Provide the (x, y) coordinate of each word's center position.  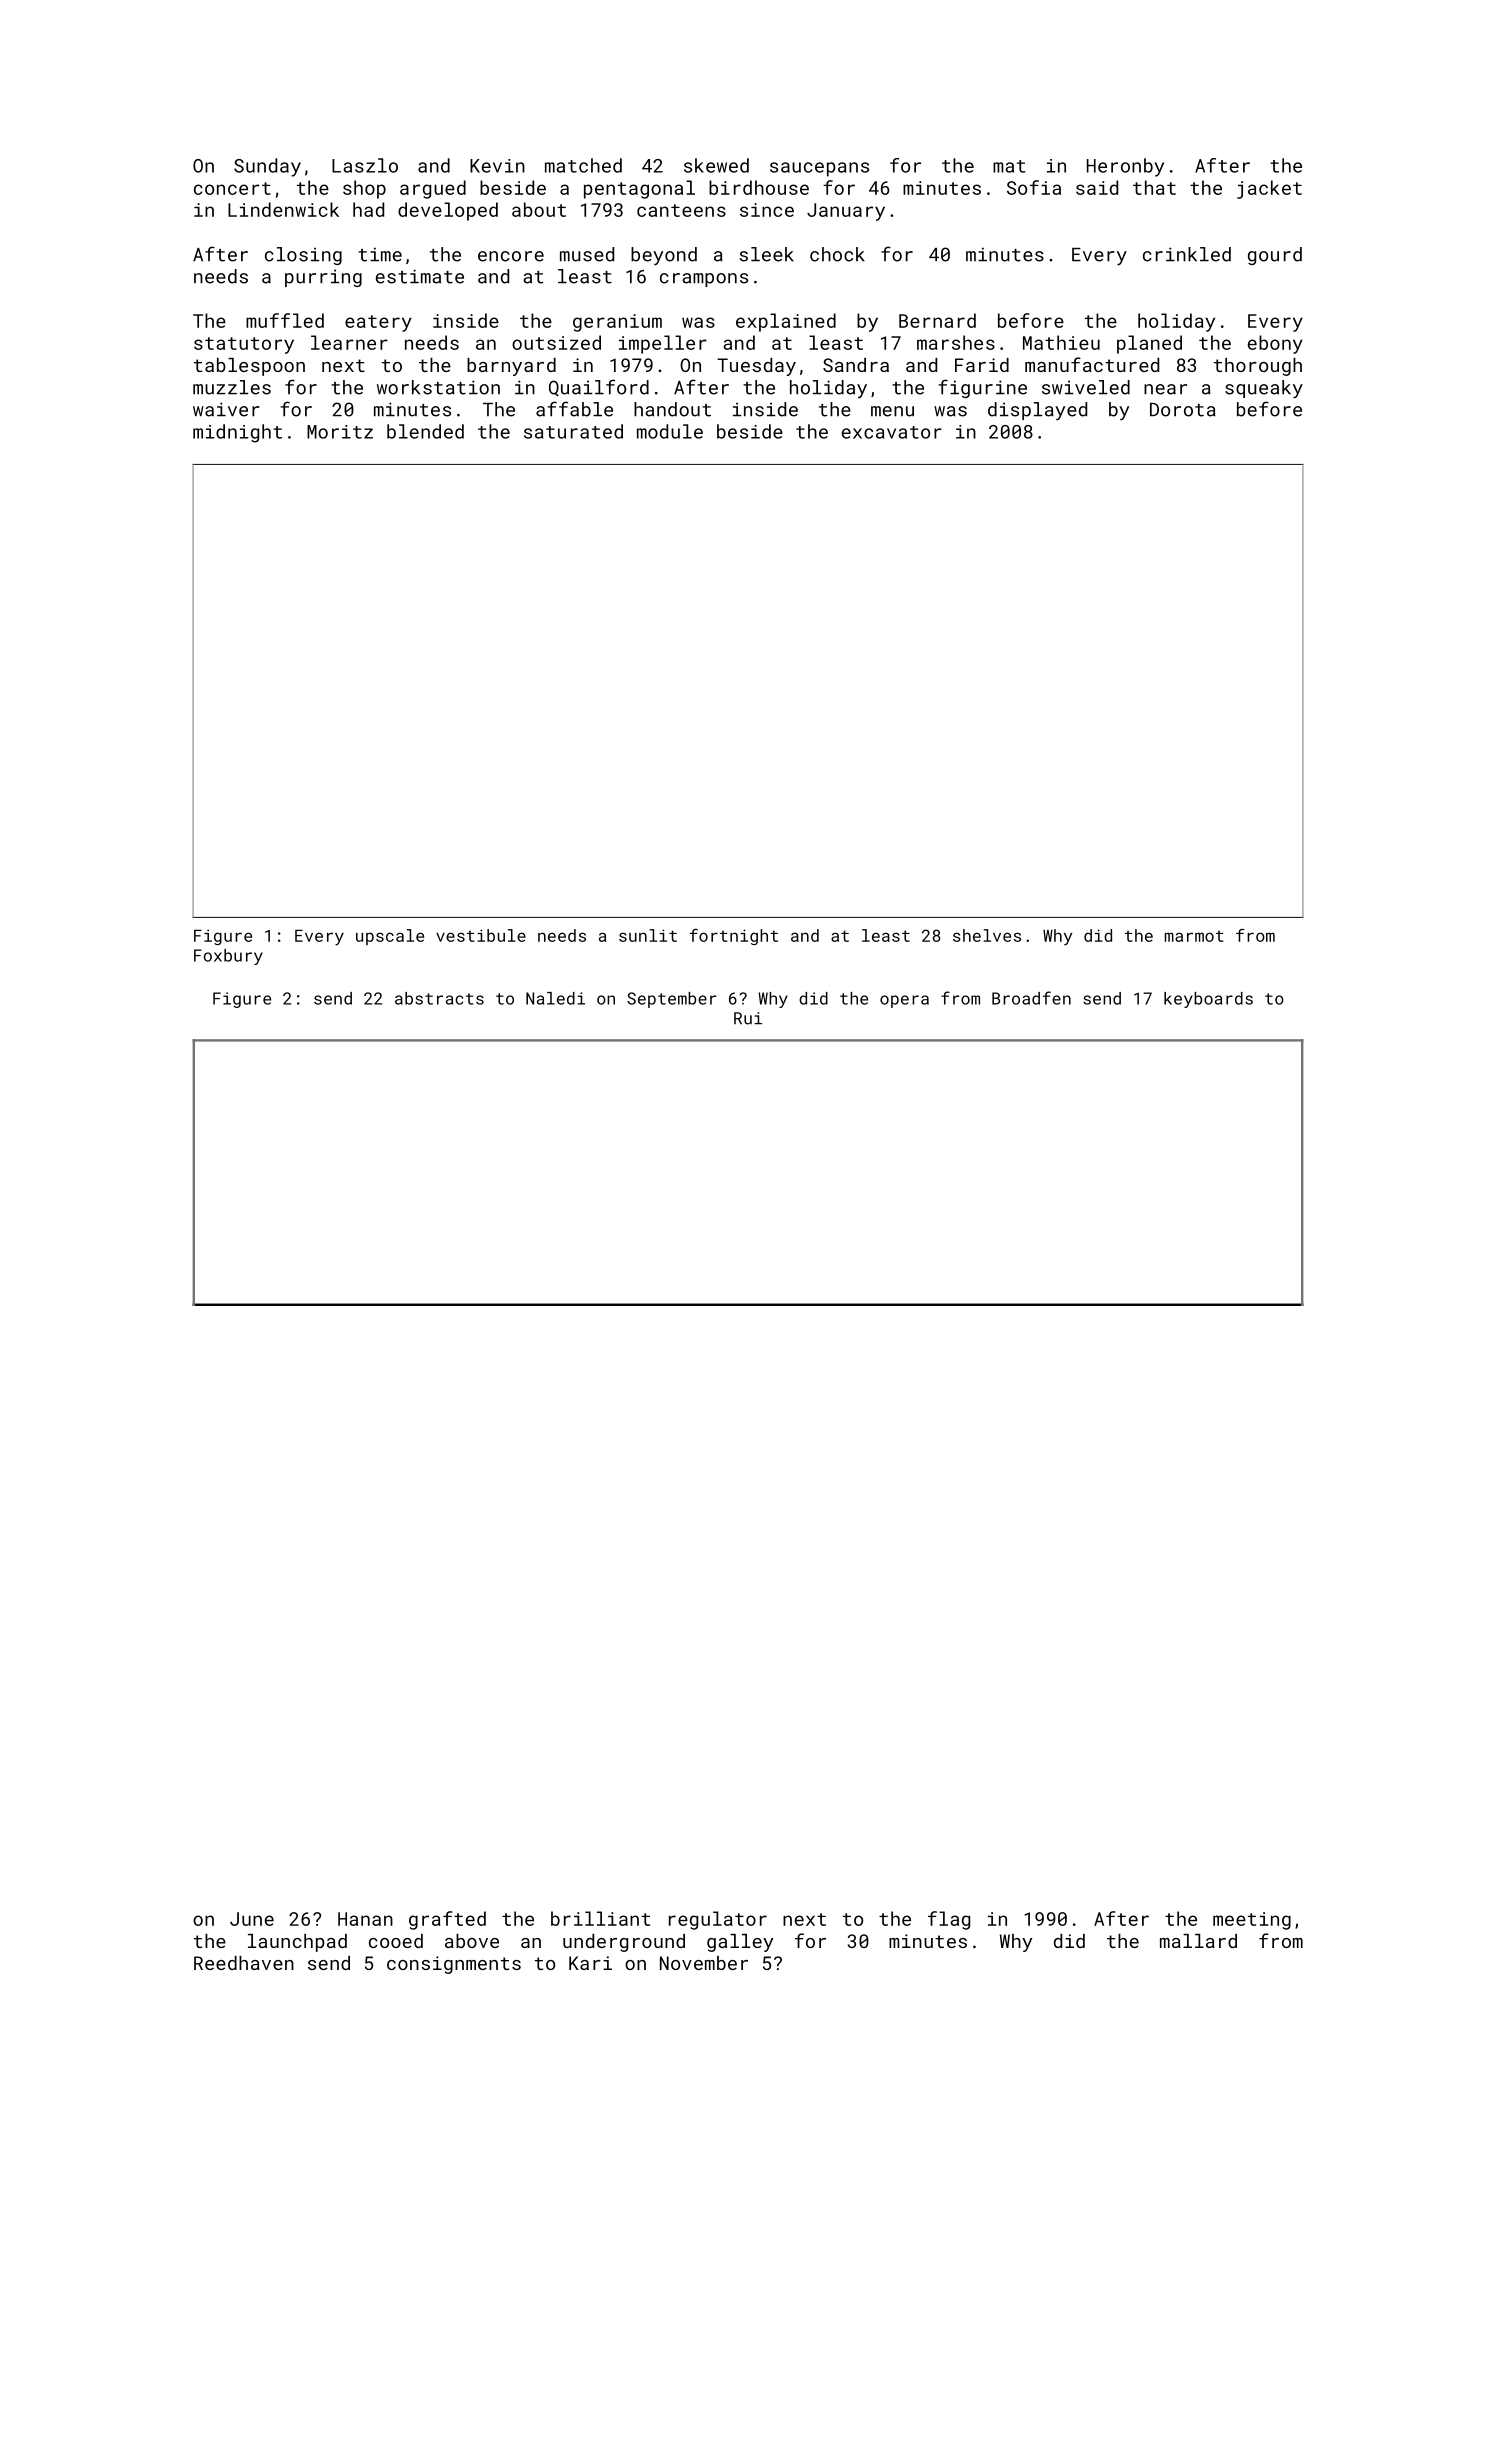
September (671, 1000)
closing (303, 256)
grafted (447, 1920)
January (846, 212)
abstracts (439, 998)
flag (949, 1920)
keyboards (1208, 1000)
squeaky (1264, 389)
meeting (1252, 1921)
